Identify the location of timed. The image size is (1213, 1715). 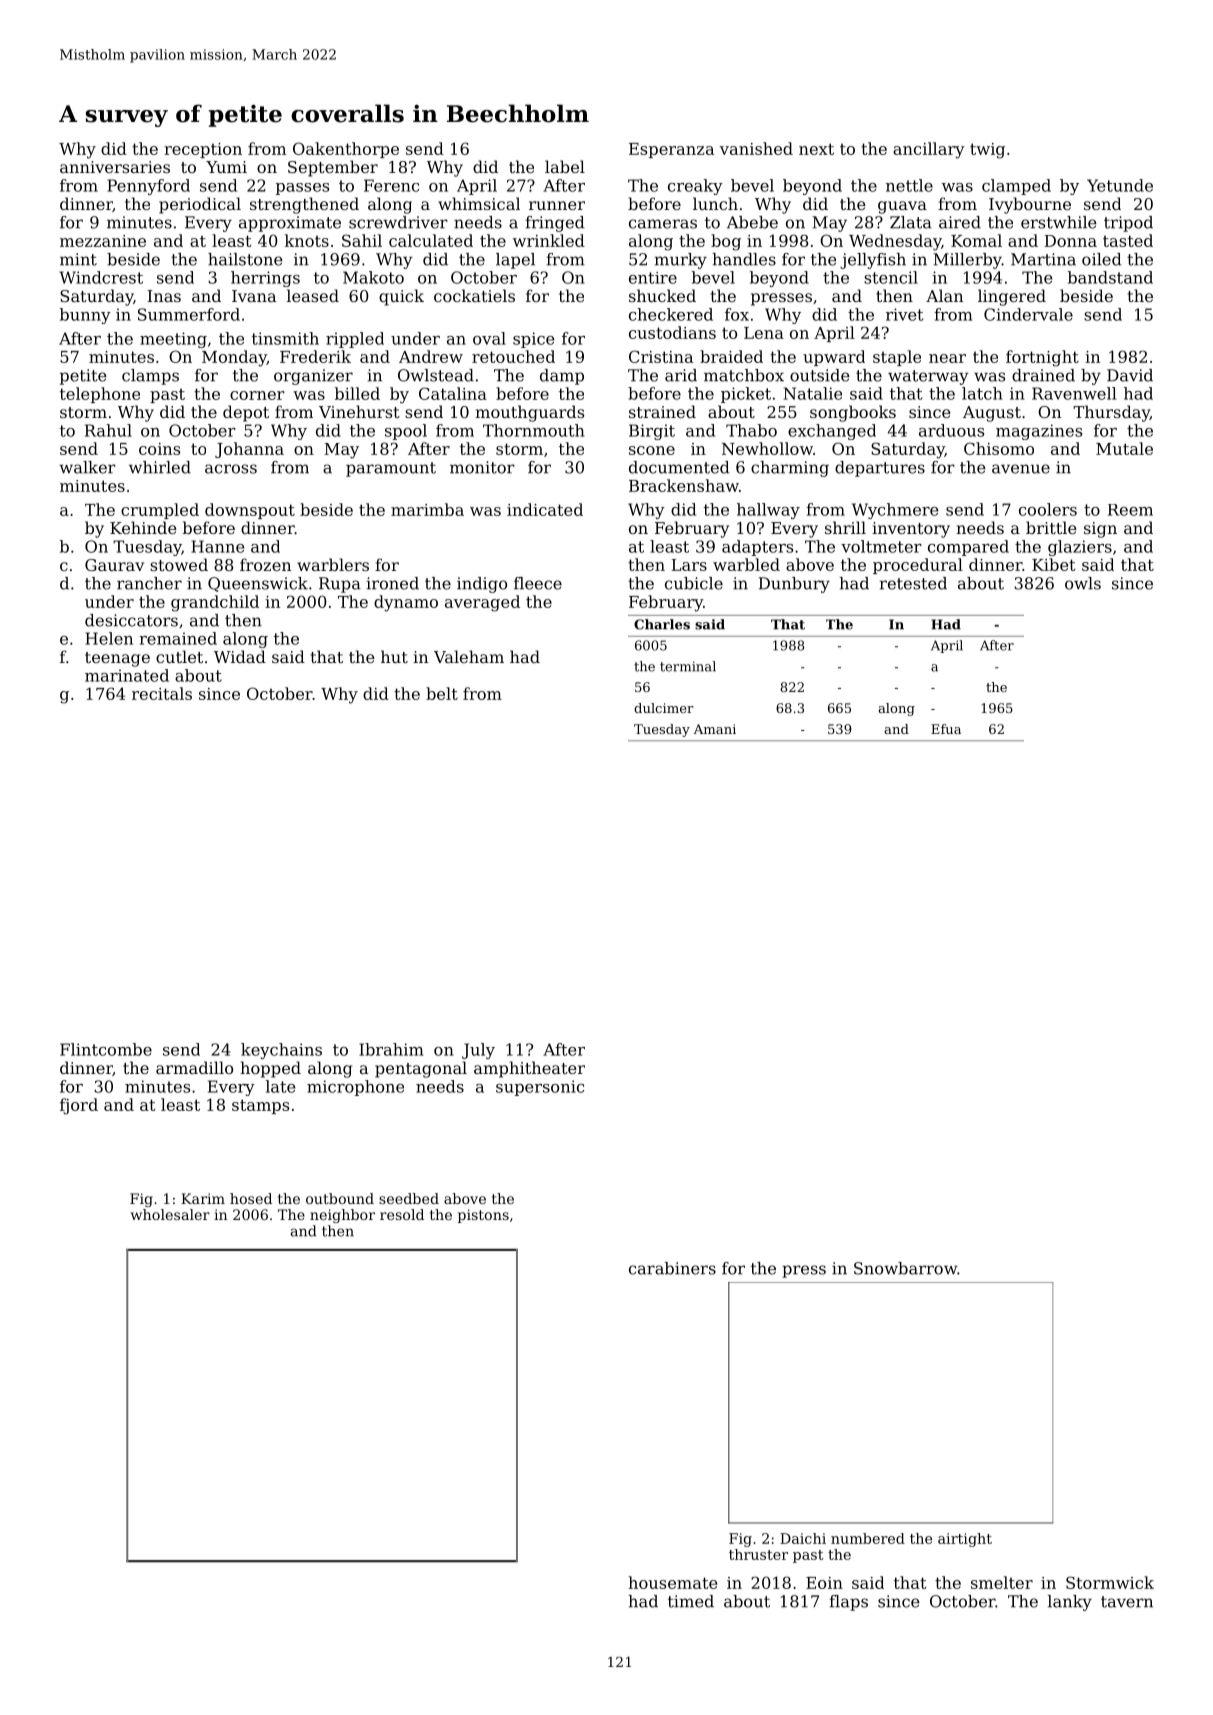
(691, 1601).
